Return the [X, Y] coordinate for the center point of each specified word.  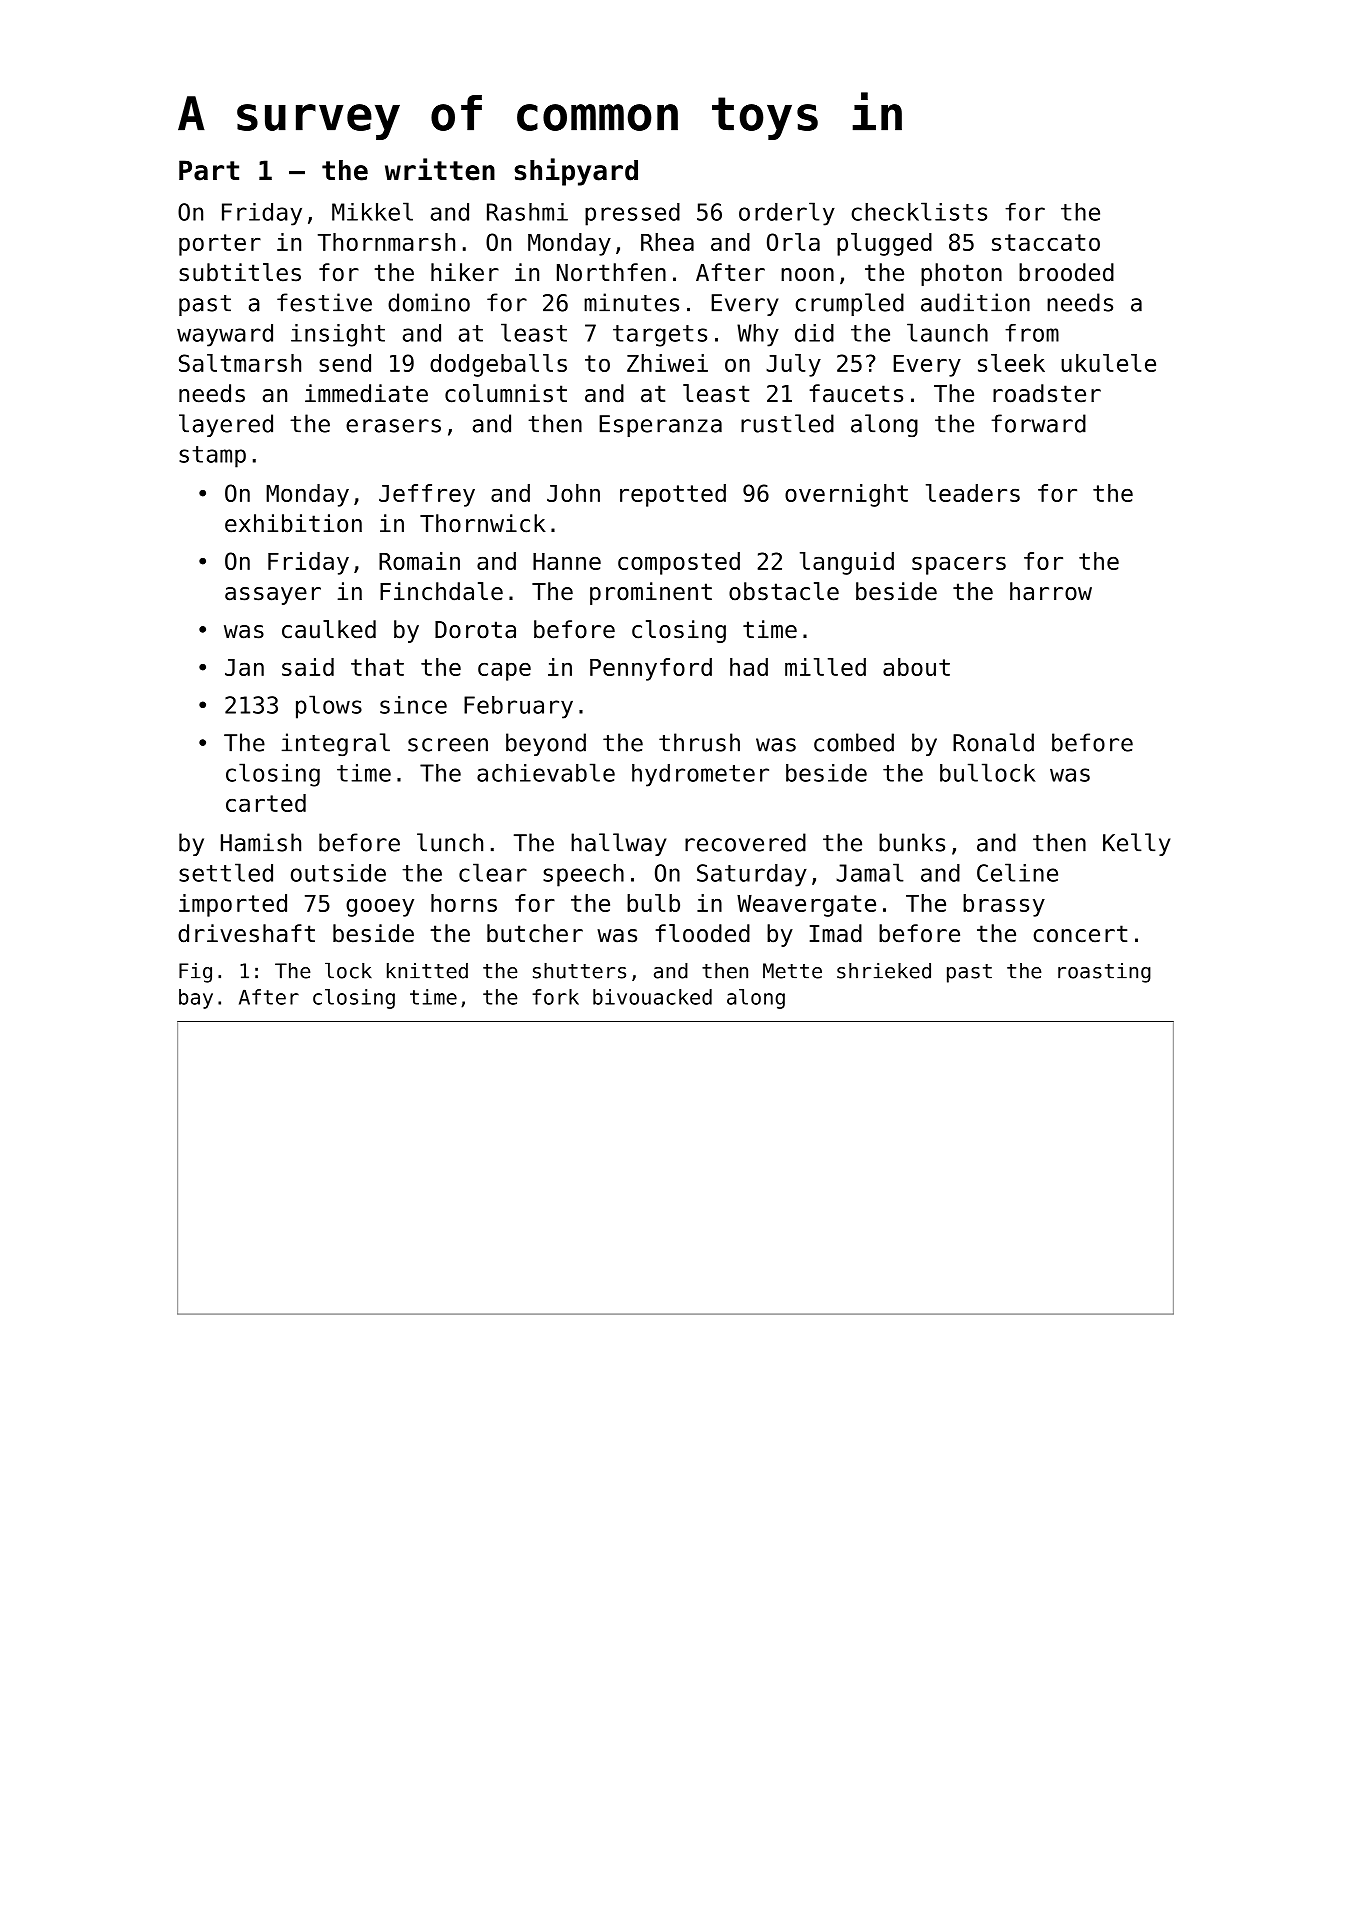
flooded [702, 933]
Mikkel [372, 211]
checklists [919, 211]
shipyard [576, 172]
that [377, 667]
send [345, 363]
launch [947, 332]
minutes [631, 302]
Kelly [1136, 844]
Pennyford [651, 669]
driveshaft [246, 933]
